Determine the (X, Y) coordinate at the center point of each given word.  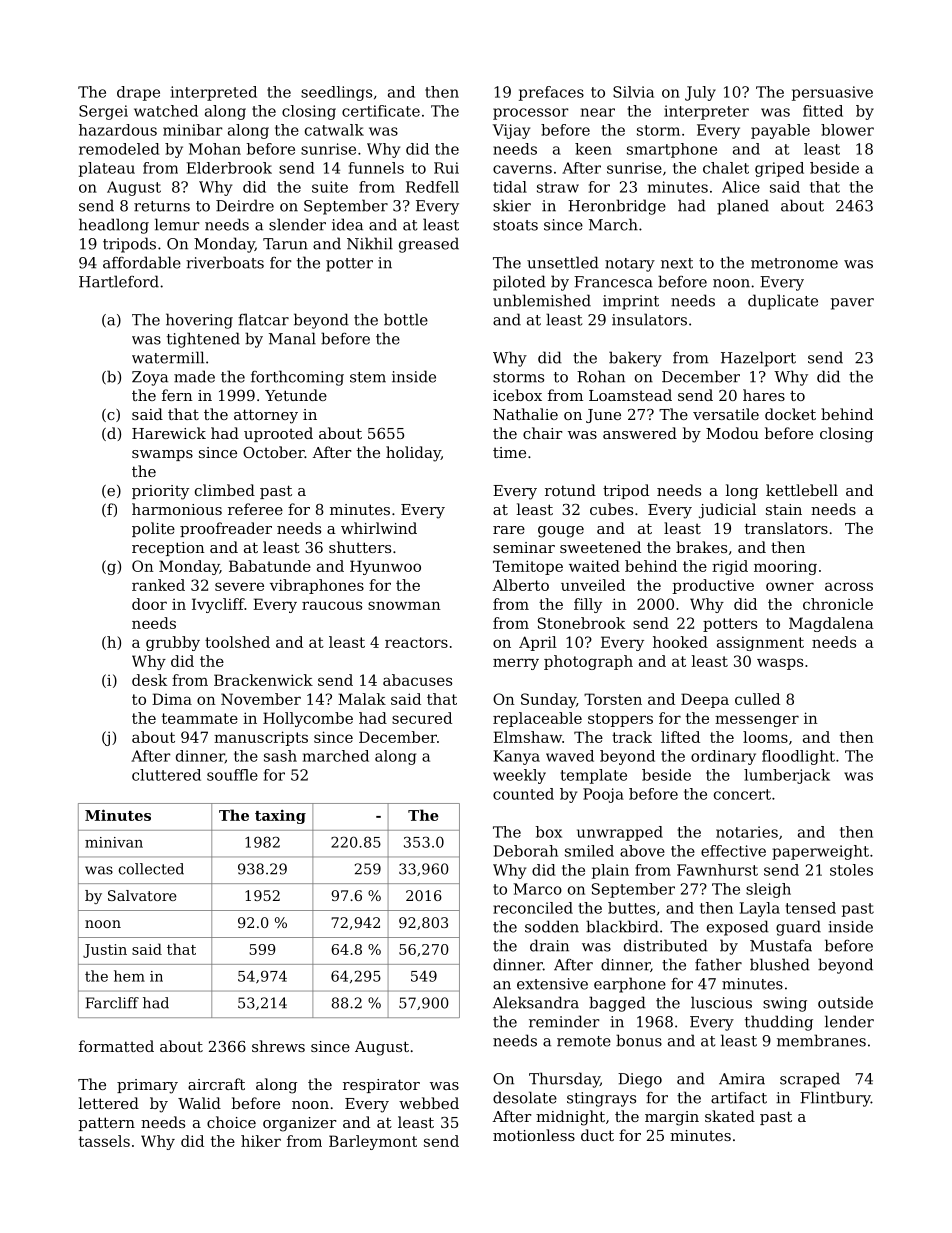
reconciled (533, 908)
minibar (193, 130)
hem (129, 976)
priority (160, 492)
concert (742, 794)
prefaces (551, 93)
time (509, 452)
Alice (741, 187)
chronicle (838, 604)
